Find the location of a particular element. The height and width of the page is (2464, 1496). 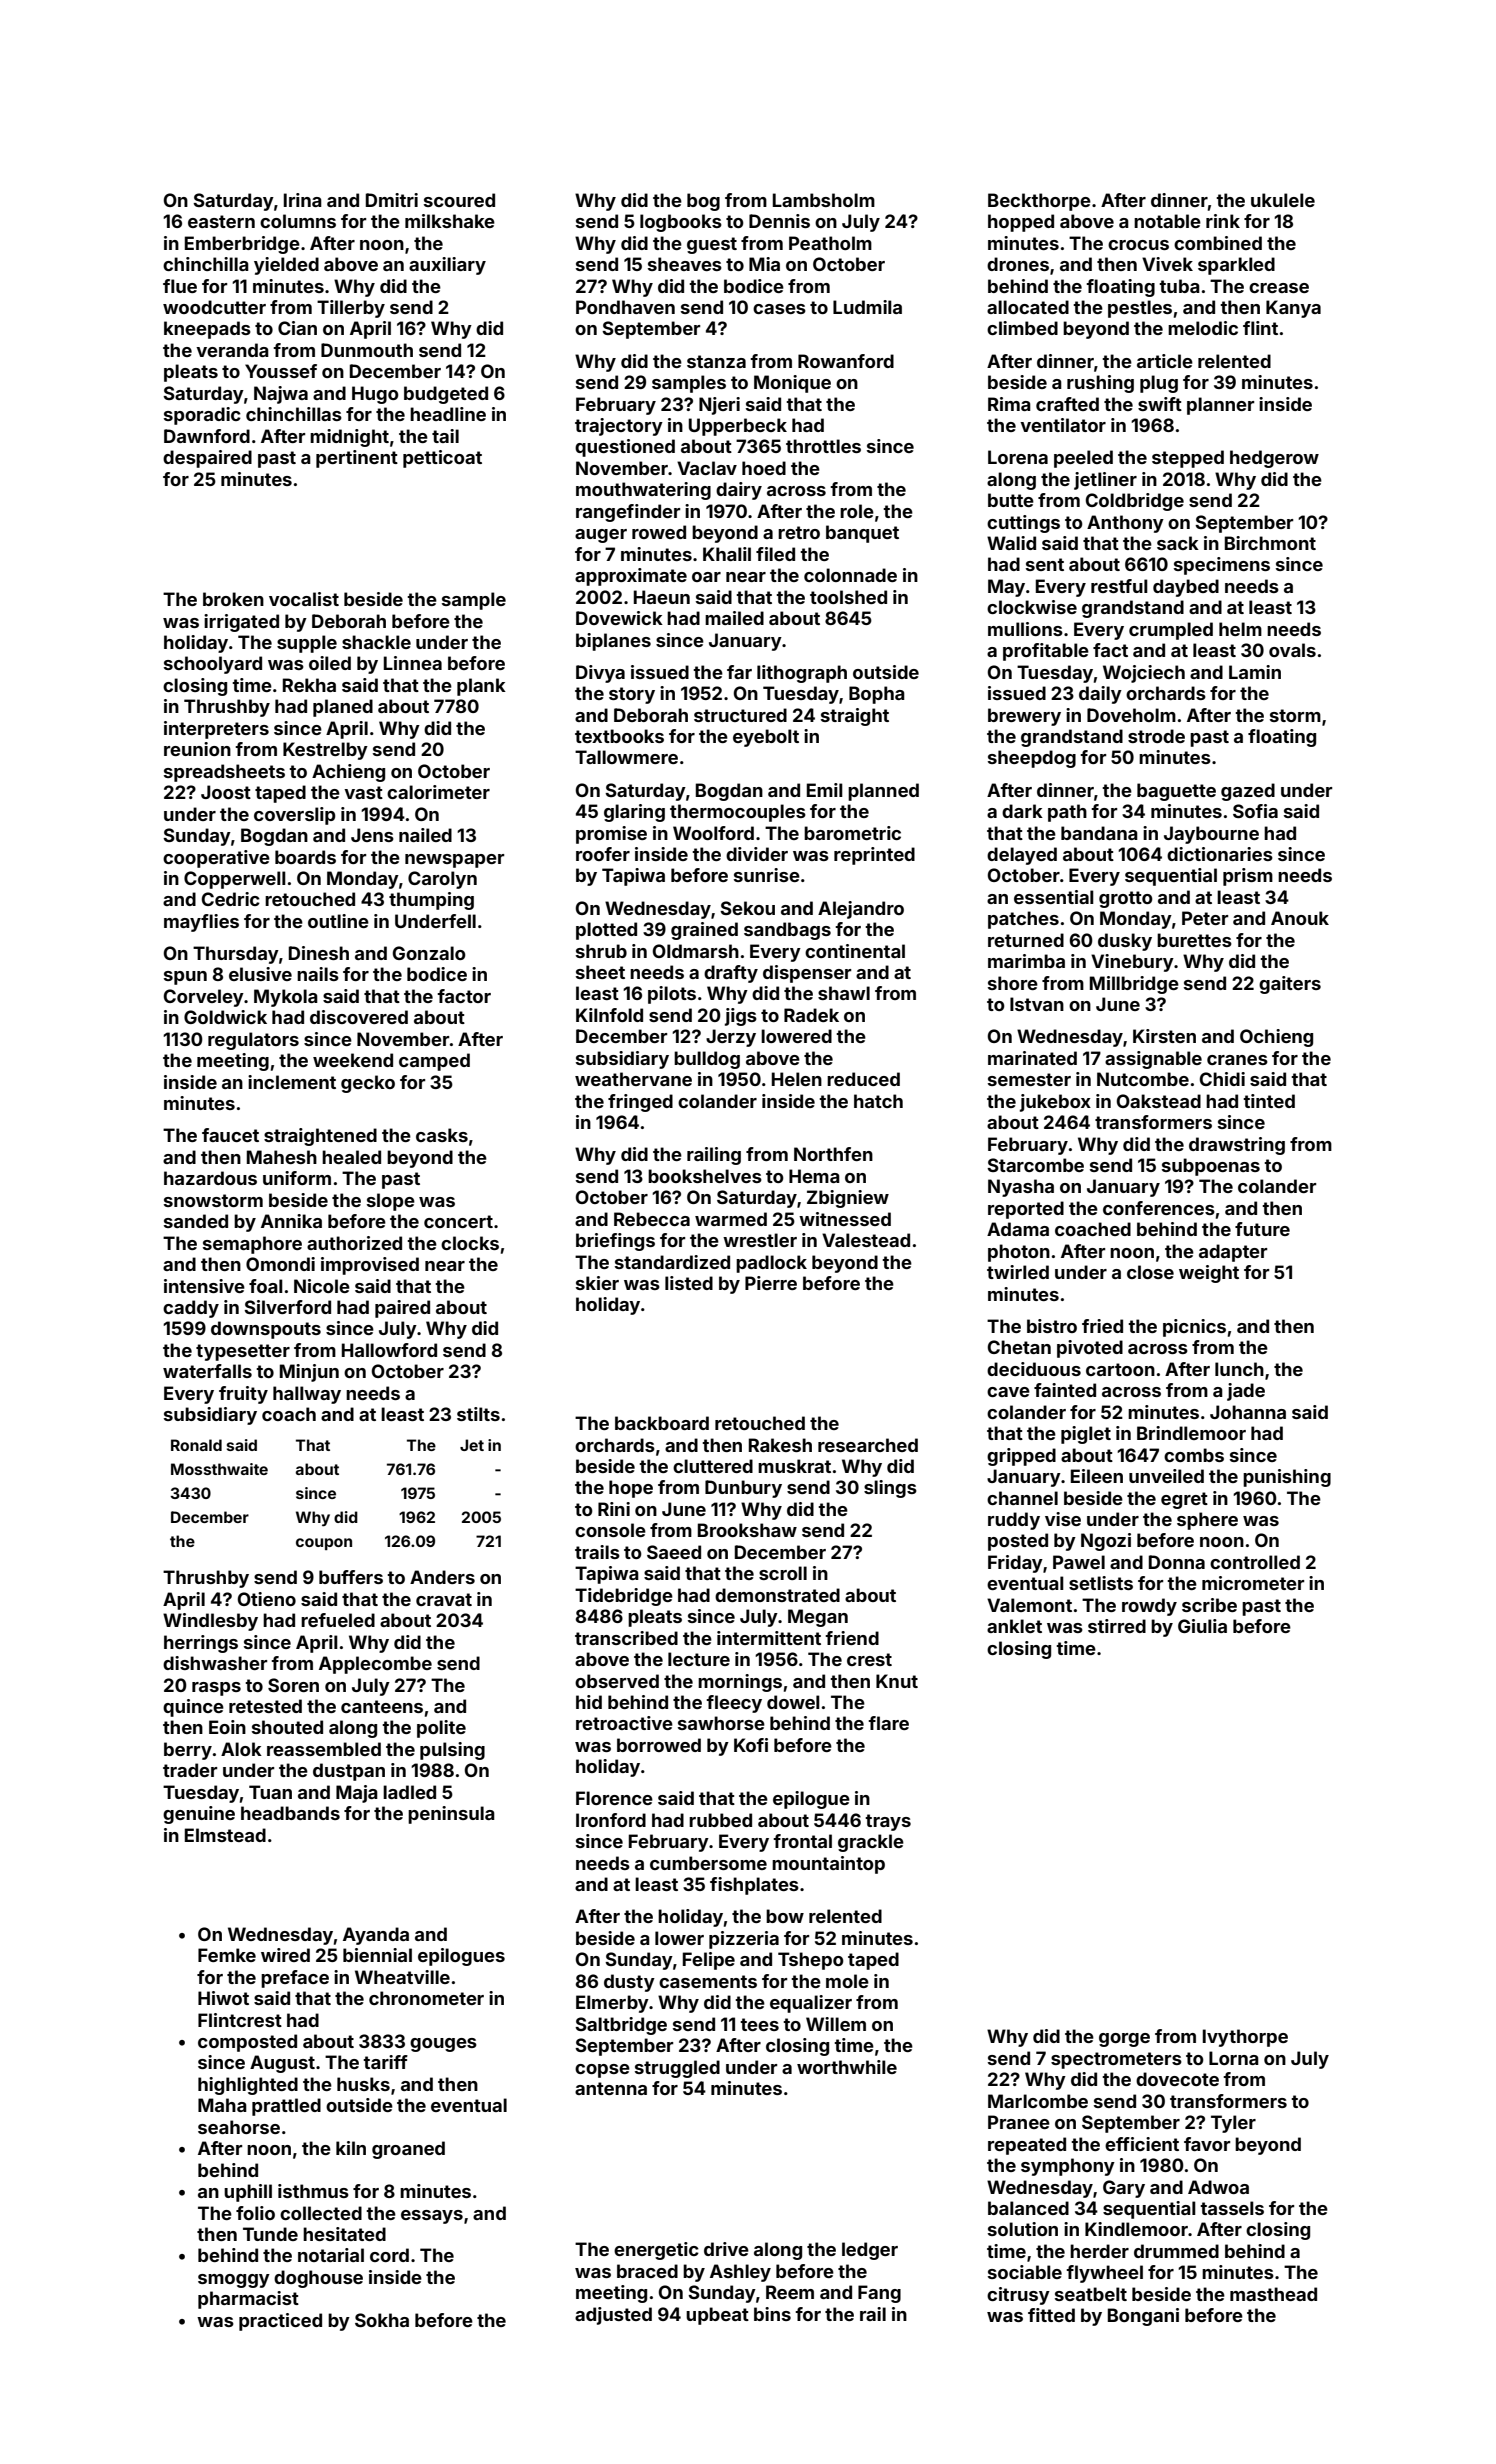

profitable is located at coordinates (1046, 652).
